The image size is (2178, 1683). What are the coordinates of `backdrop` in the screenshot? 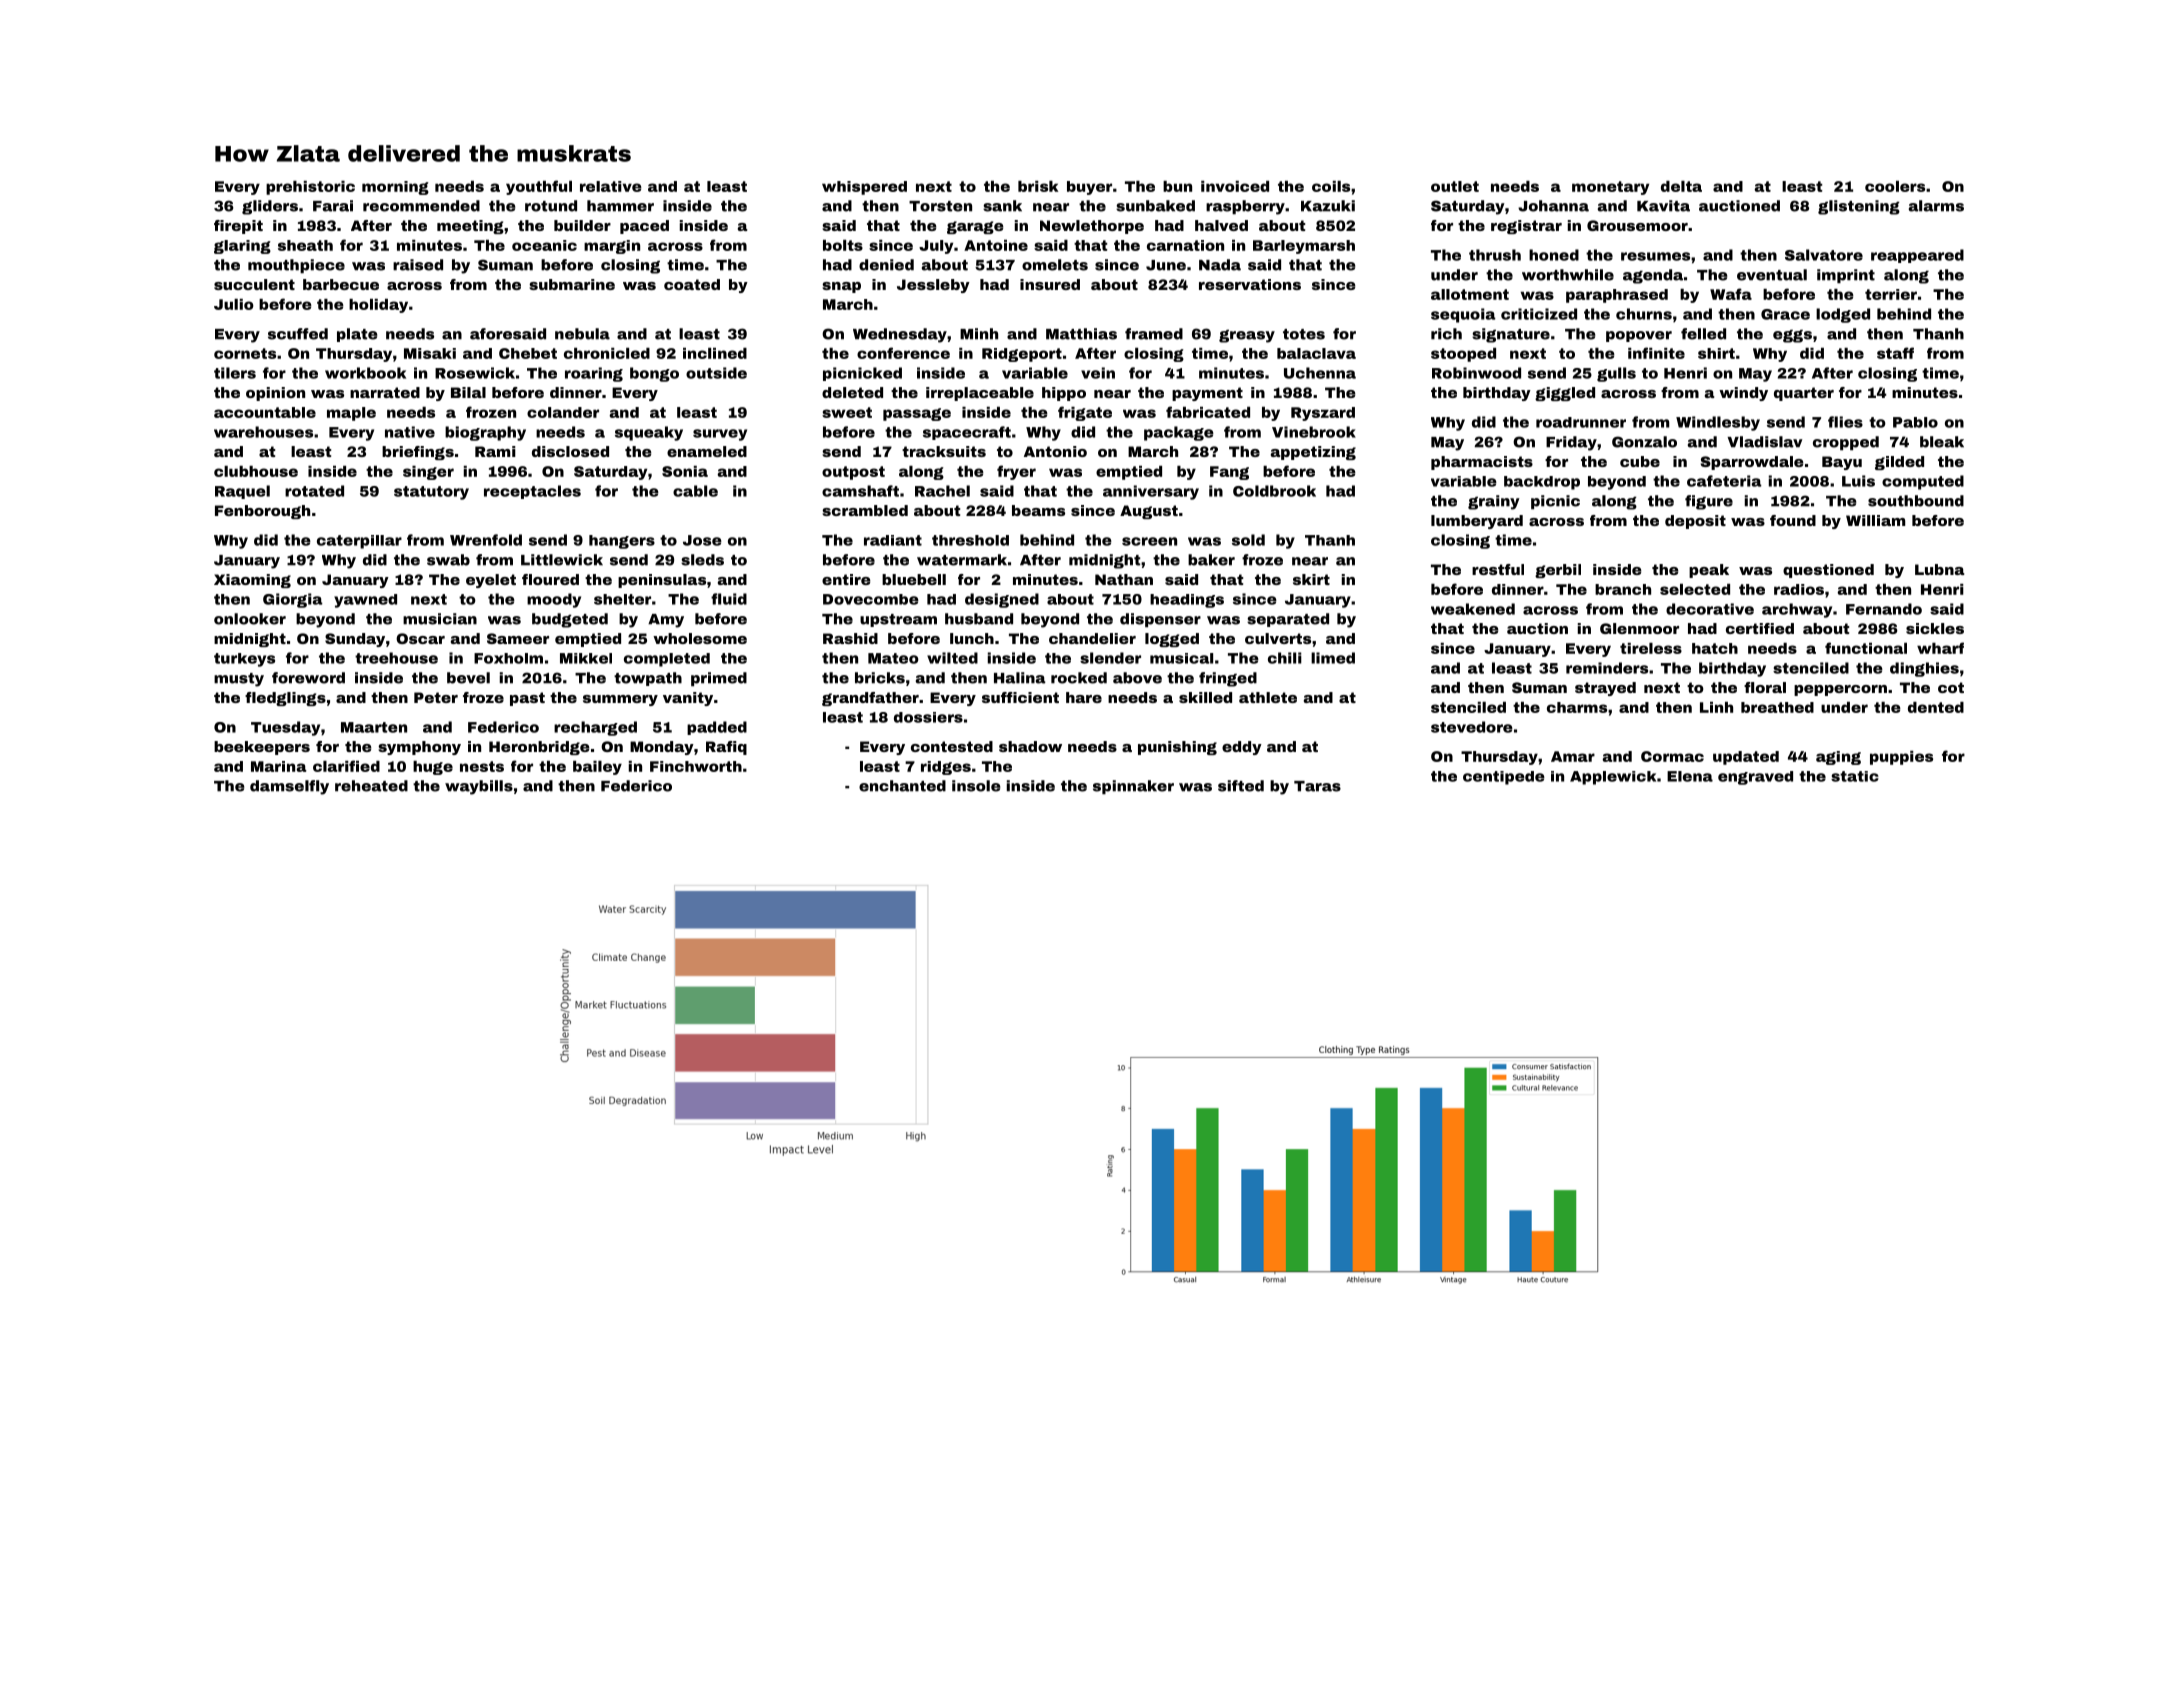 It's located at (1542, 483).
